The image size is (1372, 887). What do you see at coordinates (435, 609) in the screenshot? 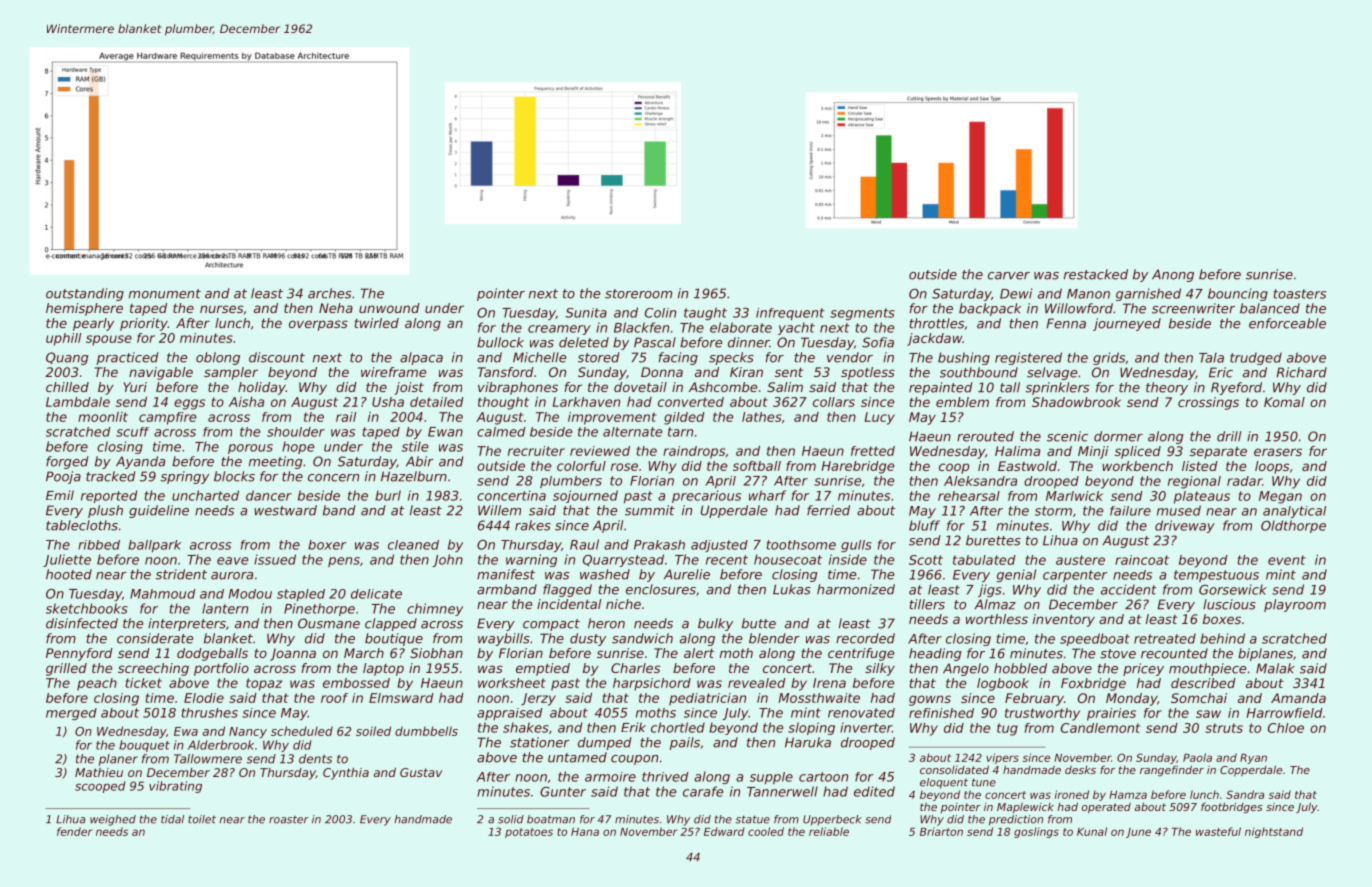
I see `chimney` at bounding box center [435, 609].
